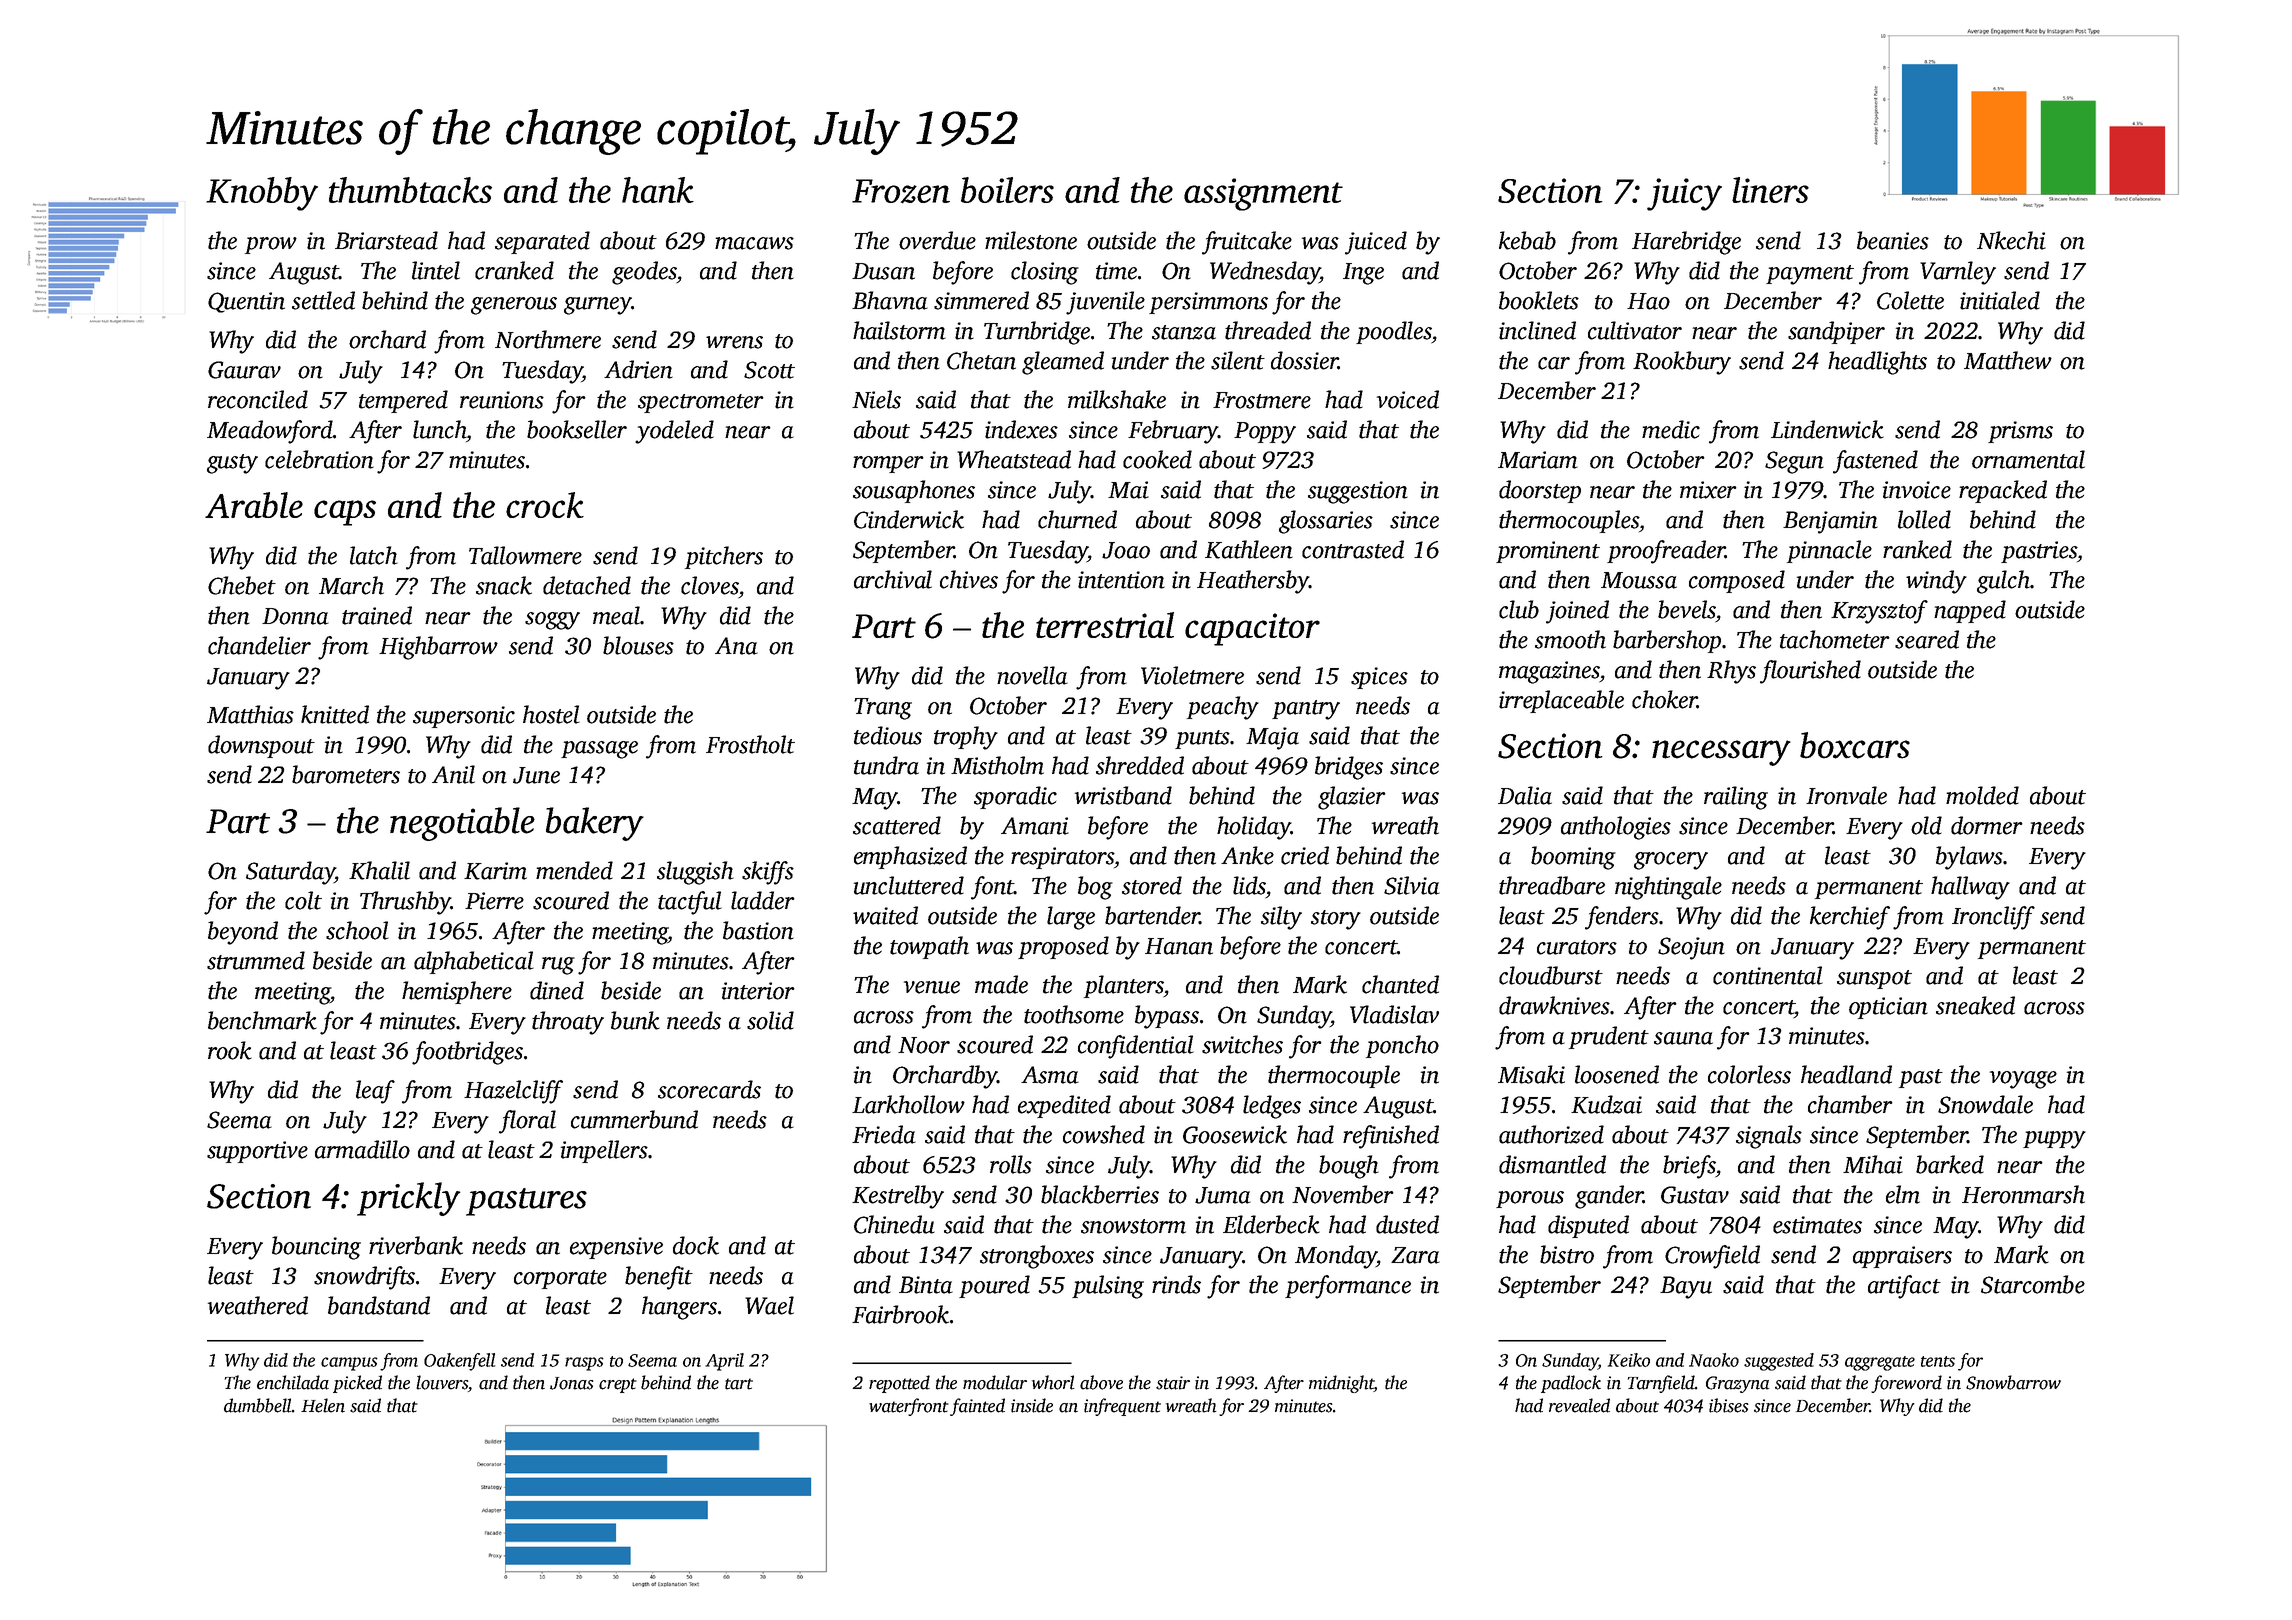 The height and width of the document is (1620, 2292). What do you see at coordinates (349, 1364) in the document?
I see `campus` at bounding box center [349, 1364].
